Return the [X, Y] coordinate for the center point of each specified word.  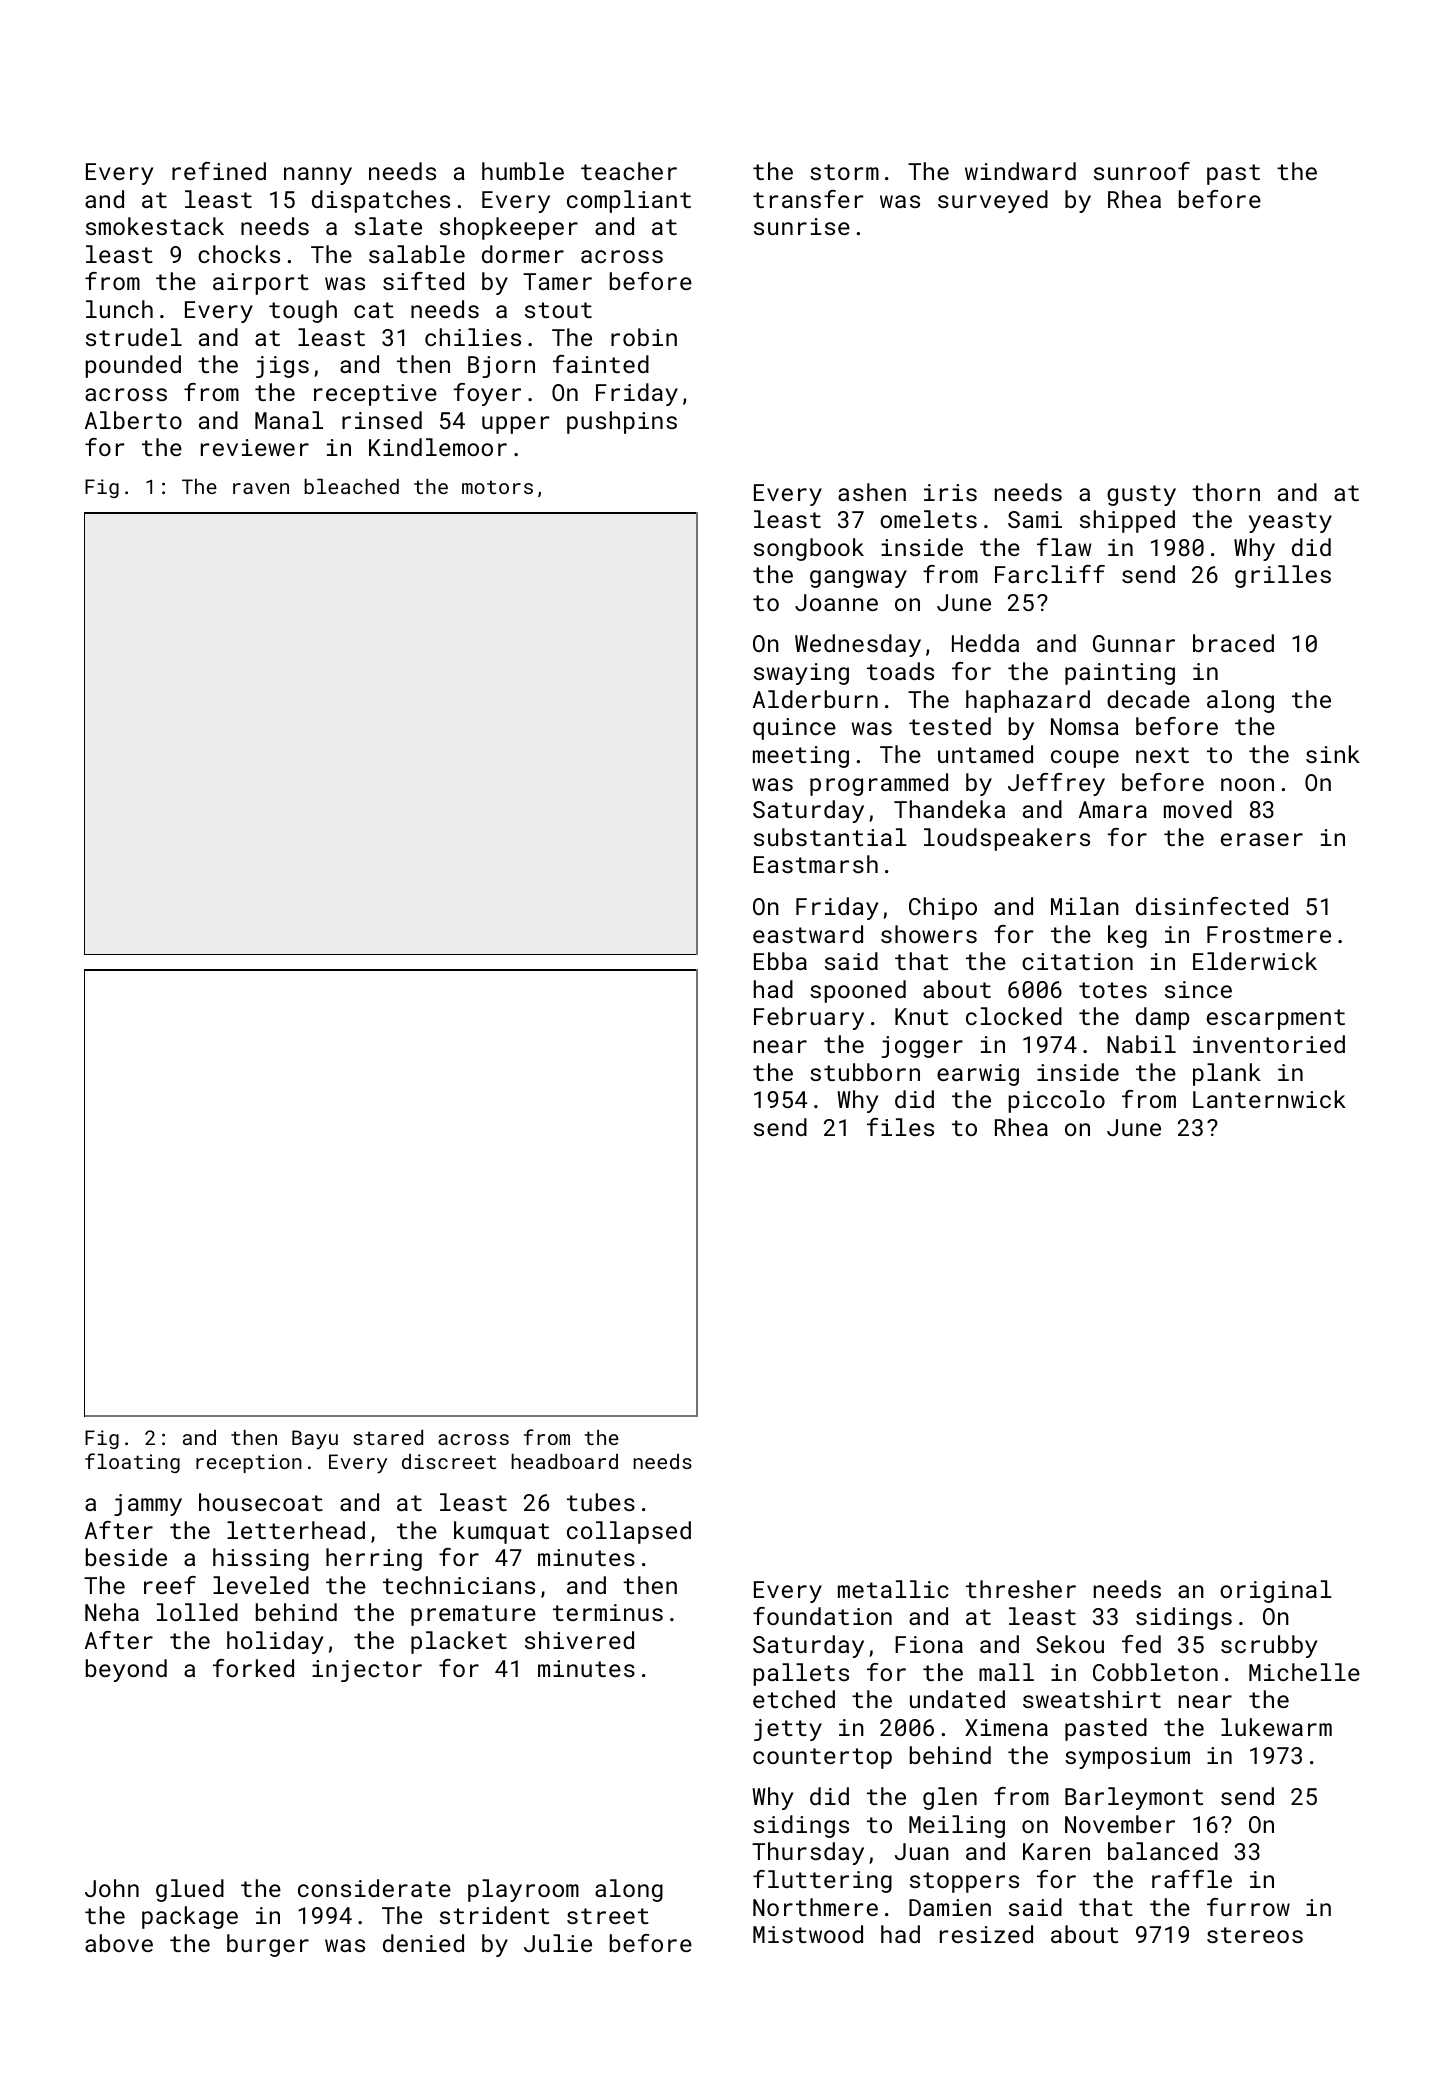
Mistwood [808, 1934]
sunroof [1142, 171]
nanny [318, 176]
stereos [1255, 1935]
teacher [629, 171]
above [119, 1943]
